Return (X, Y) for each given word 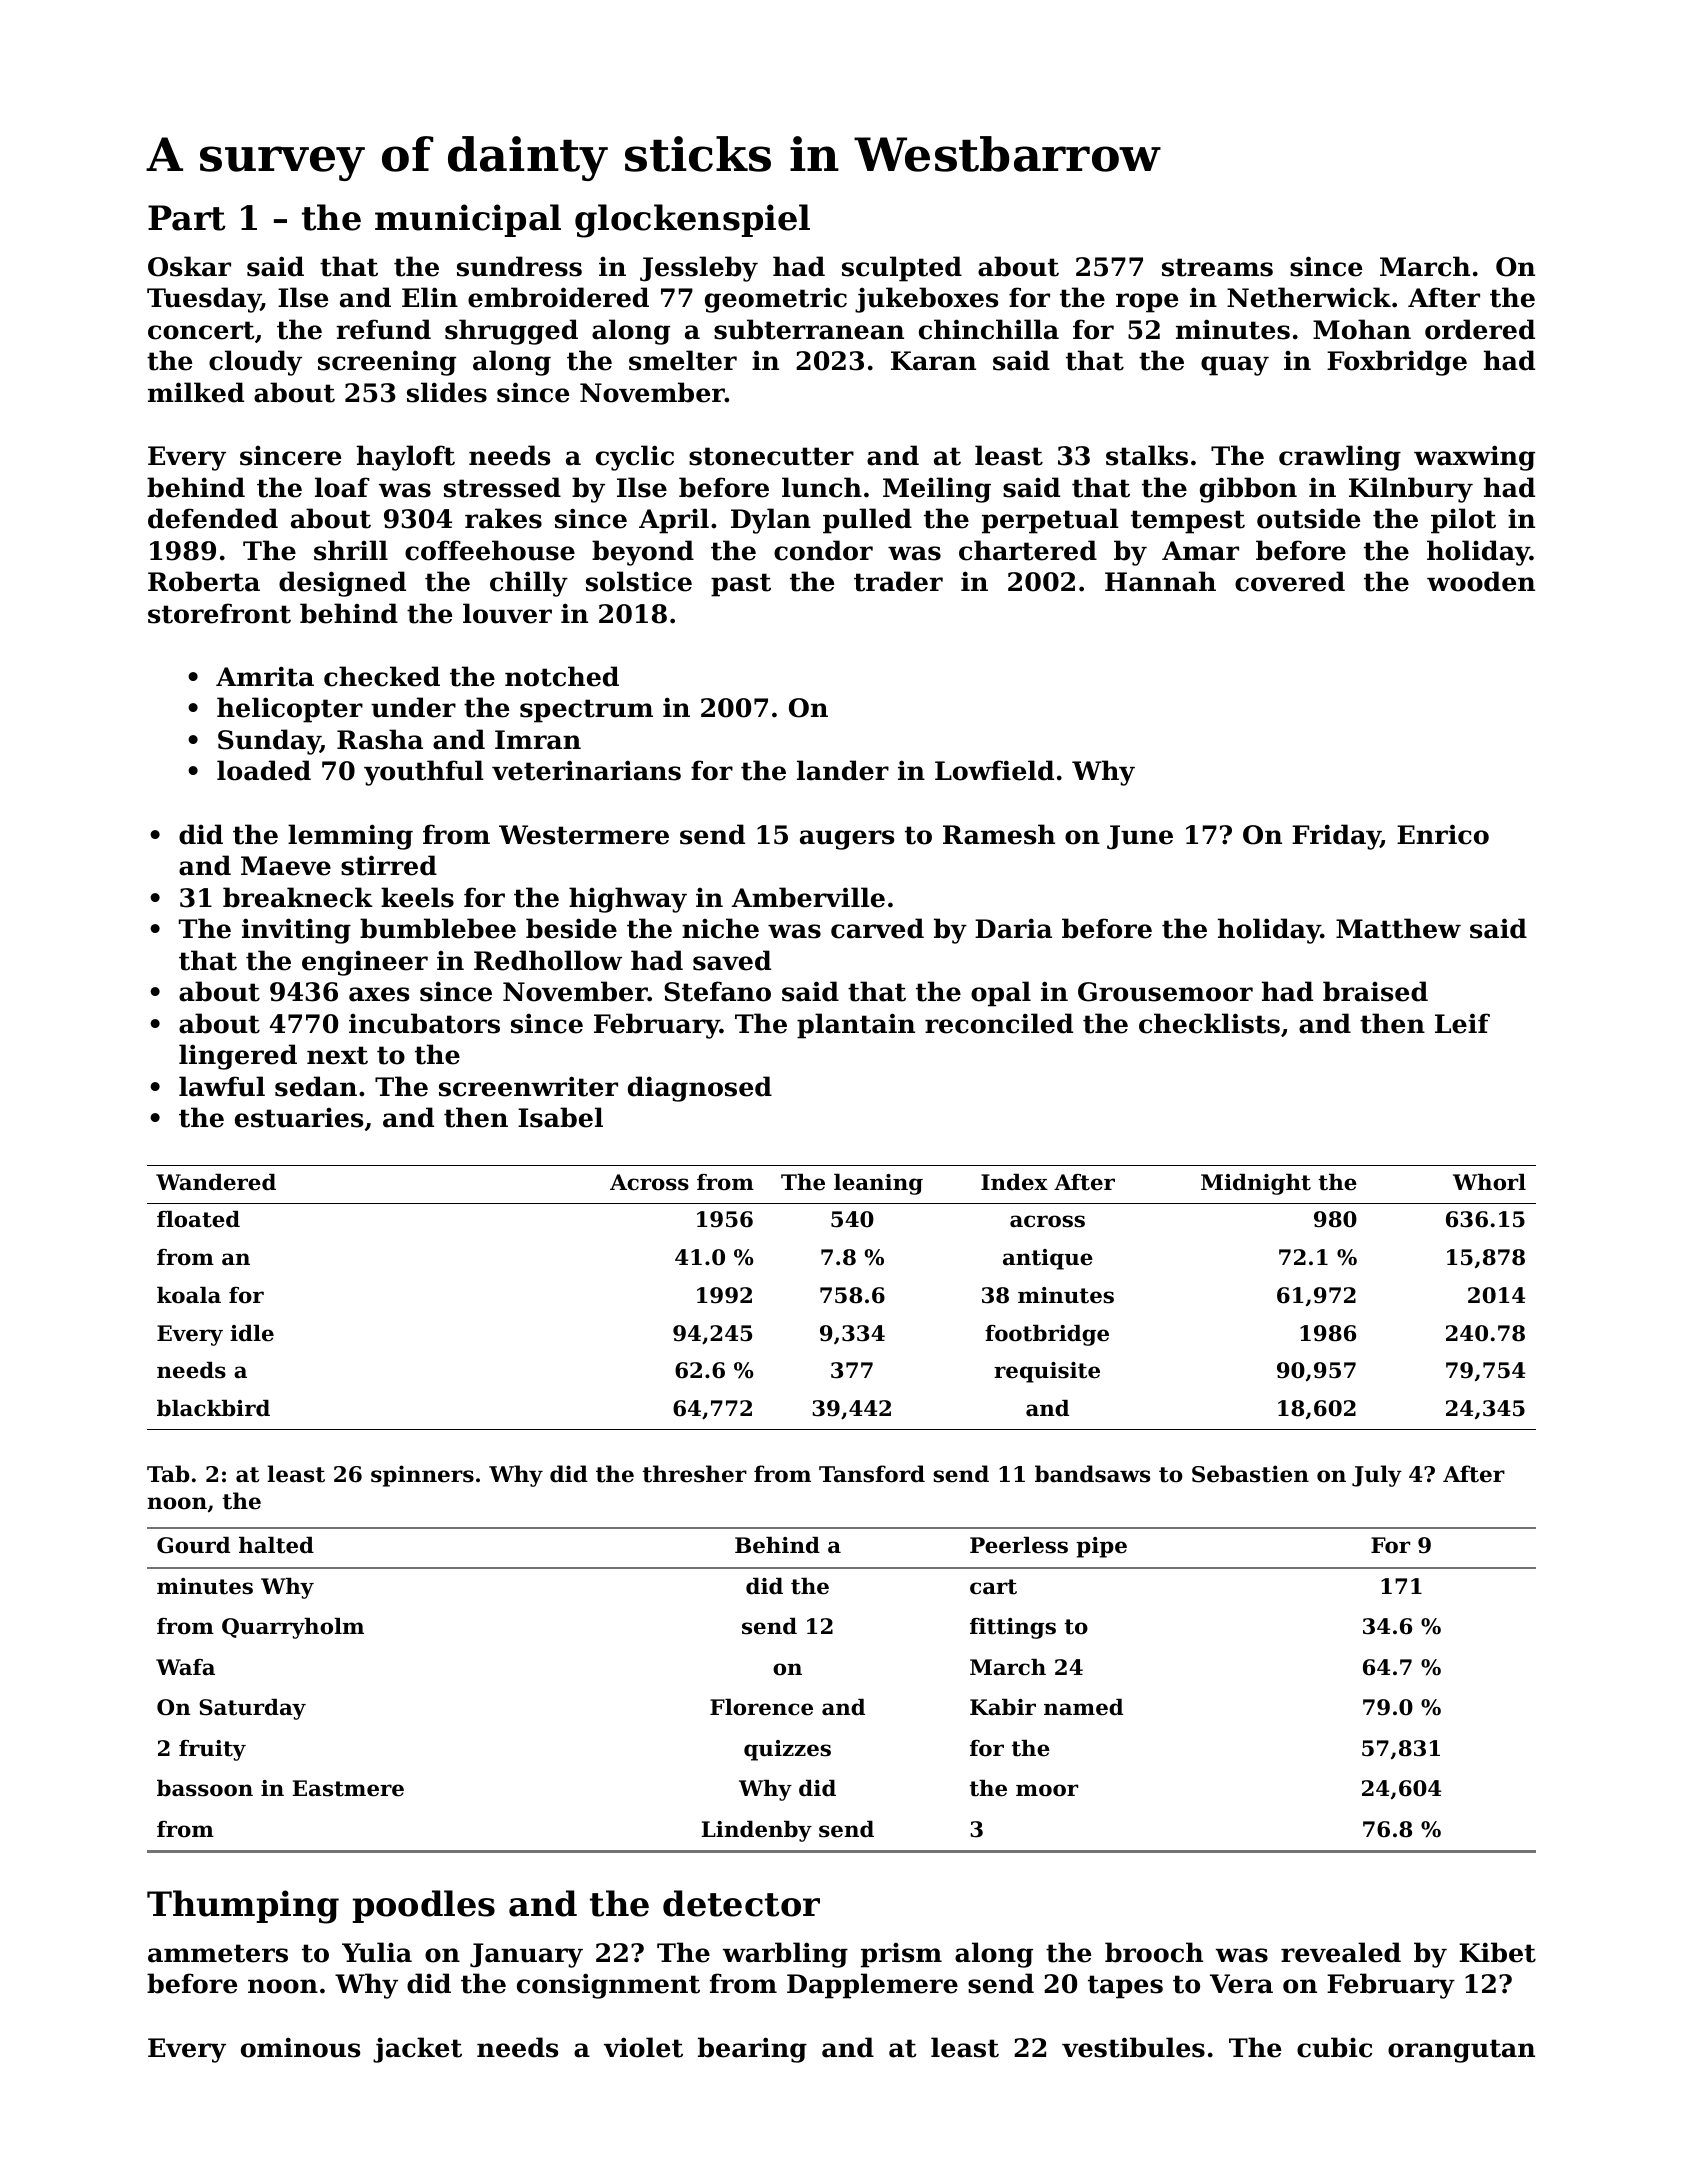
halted (276, 1545)
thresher (695, 1474)
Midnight (1256, 1184)
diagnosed (700, 1089)
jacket (417, 2050)
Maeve (286, 866)
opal (1001, 994)
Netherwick (1309, 297)
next (337, 1055)
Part (187, 218)
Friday (1336, 837)
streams (1217, 267)
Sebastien (1250, 1474)
